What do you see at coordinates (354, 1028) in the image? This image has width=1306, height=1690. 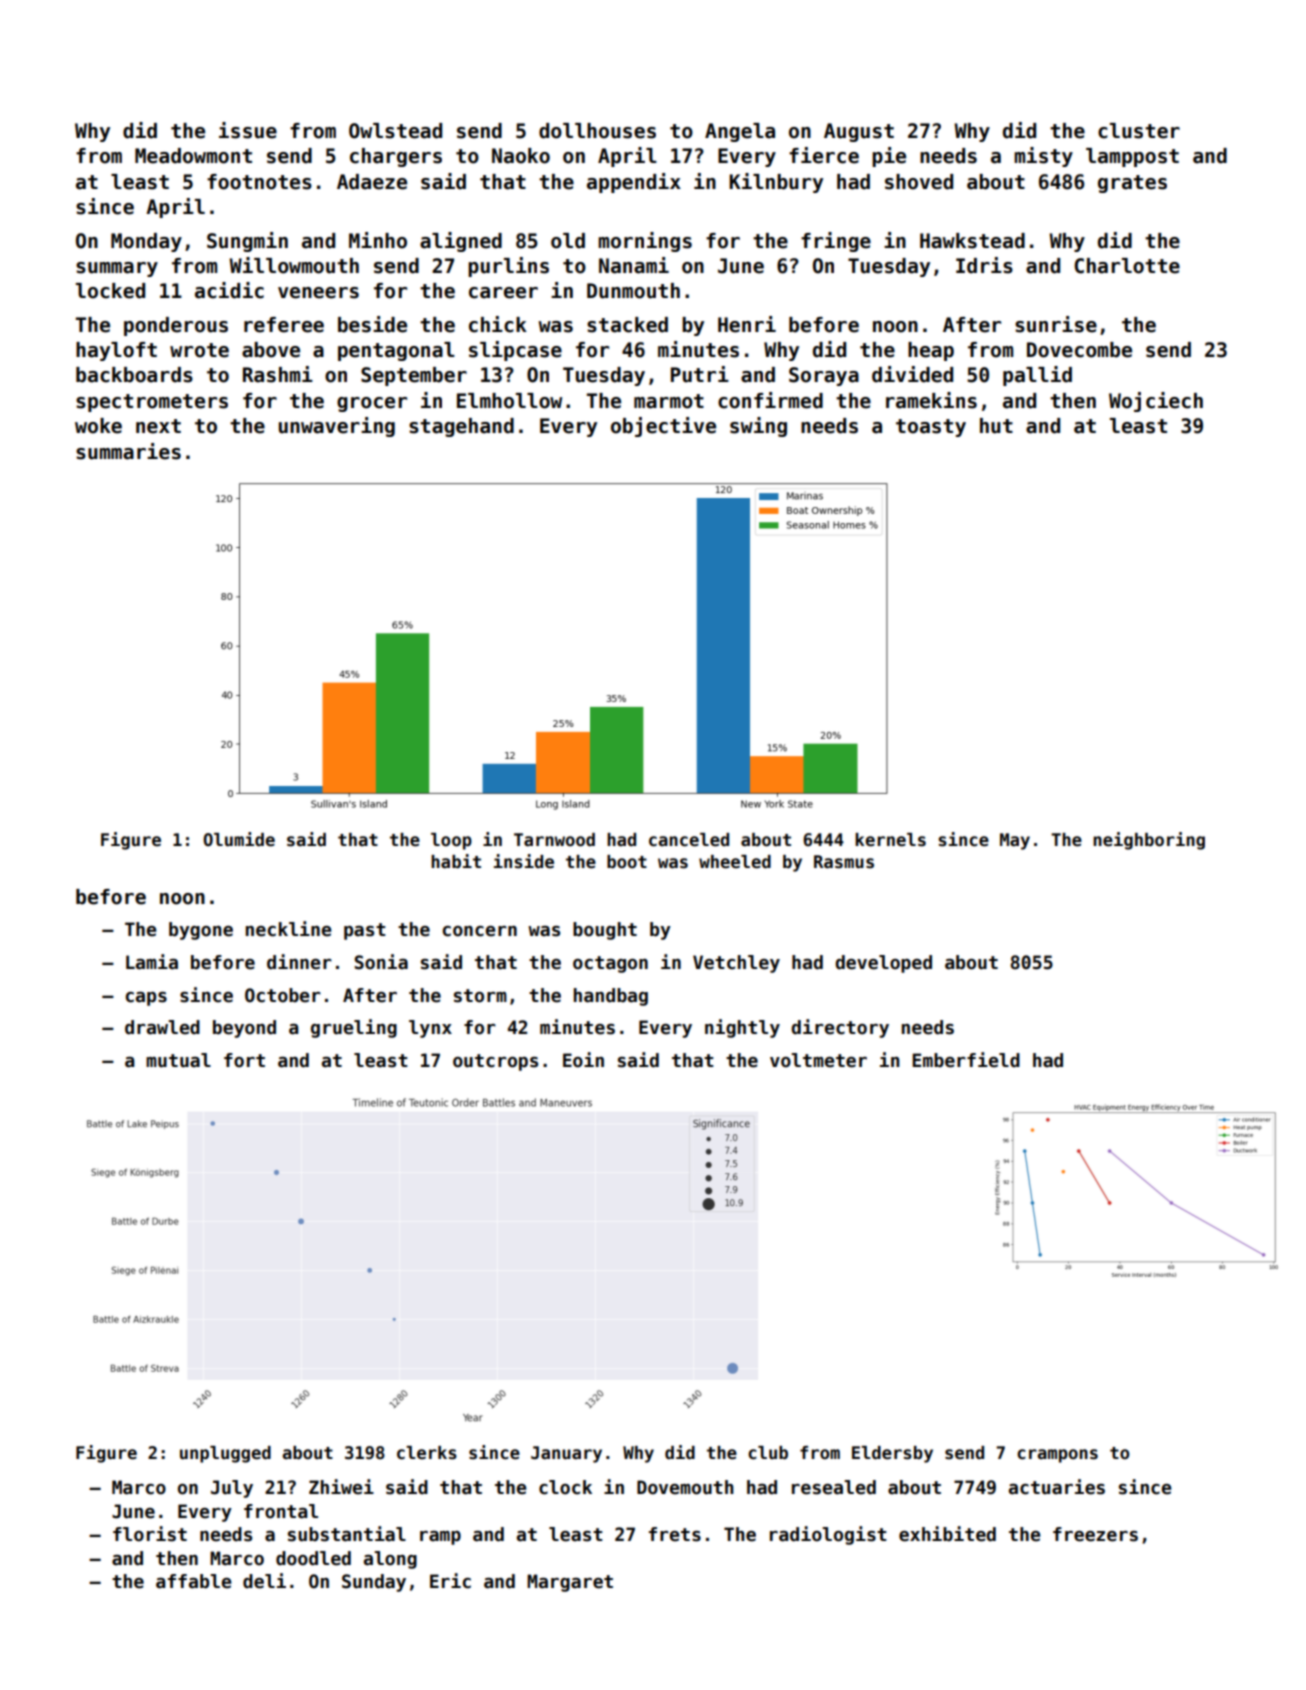 I see `grueling` at bounding box center [354, 1028].
